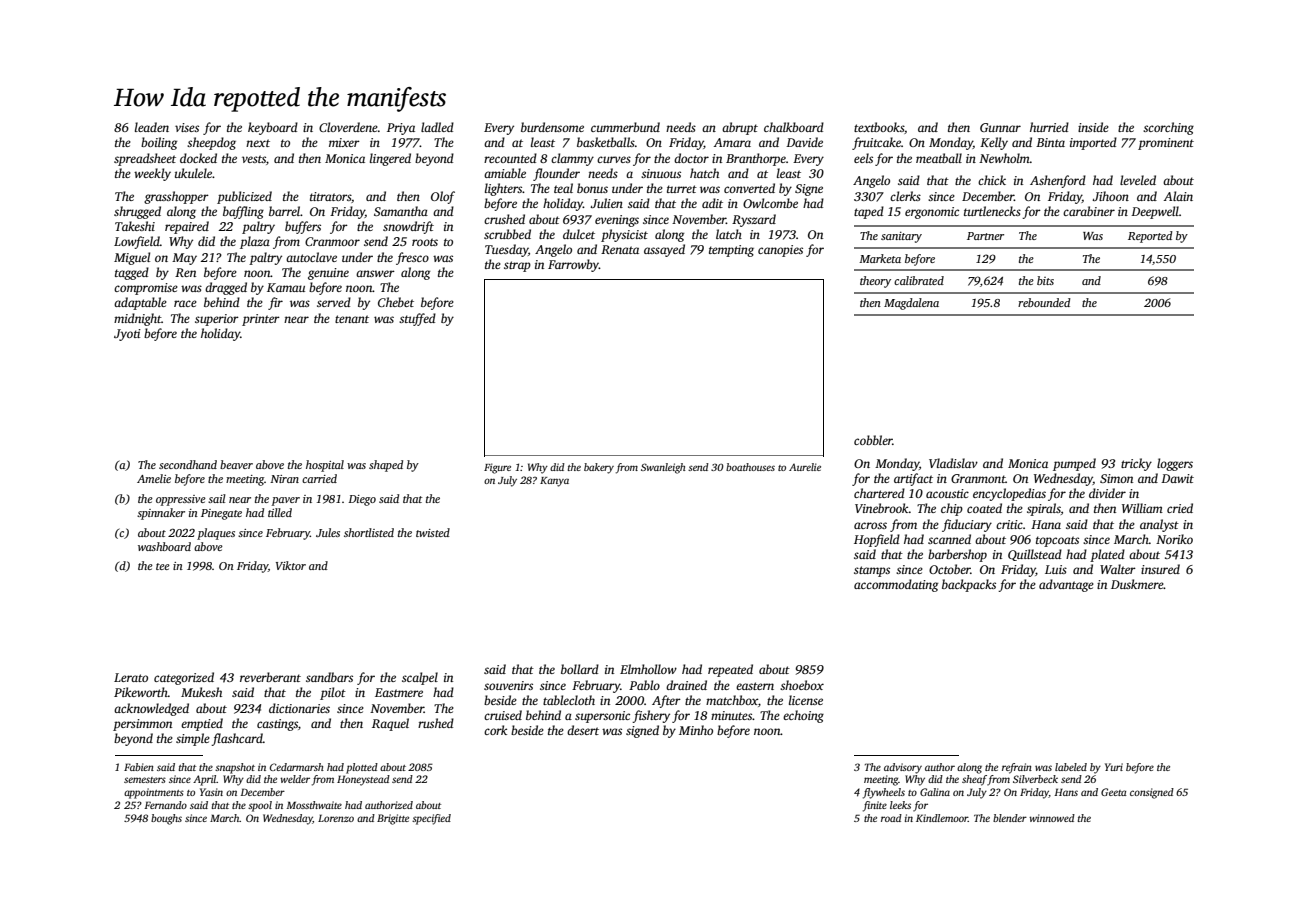 This screenshot has height=924, width=1308. What do you see at coordinates (554, 482) in the screenshot?
I see `Kanya` at bounding box center [554, 482].
